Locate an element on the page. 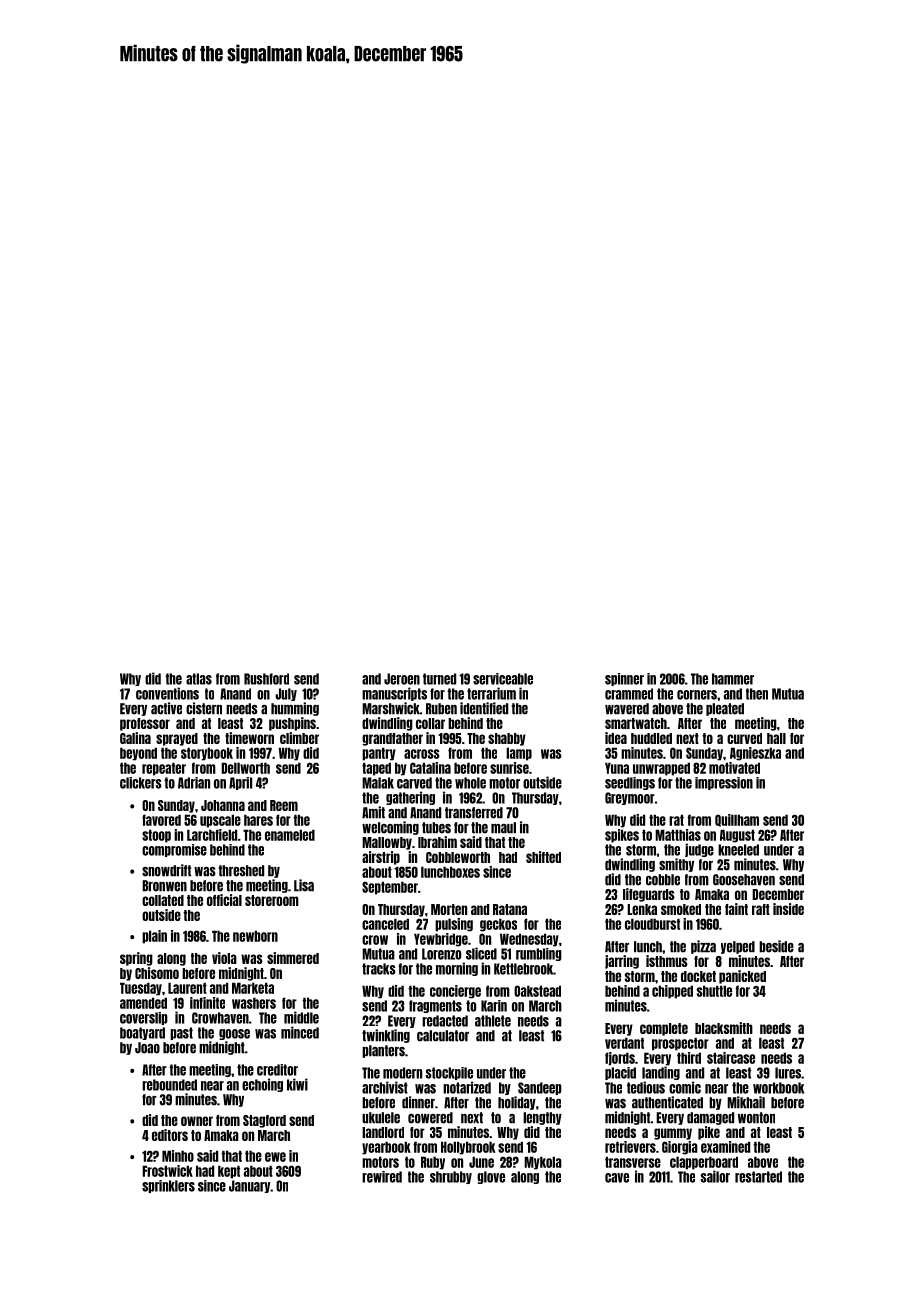 The height and width of the image is (1308, 924). blacksmith is located at coordinates (724, 1028).
